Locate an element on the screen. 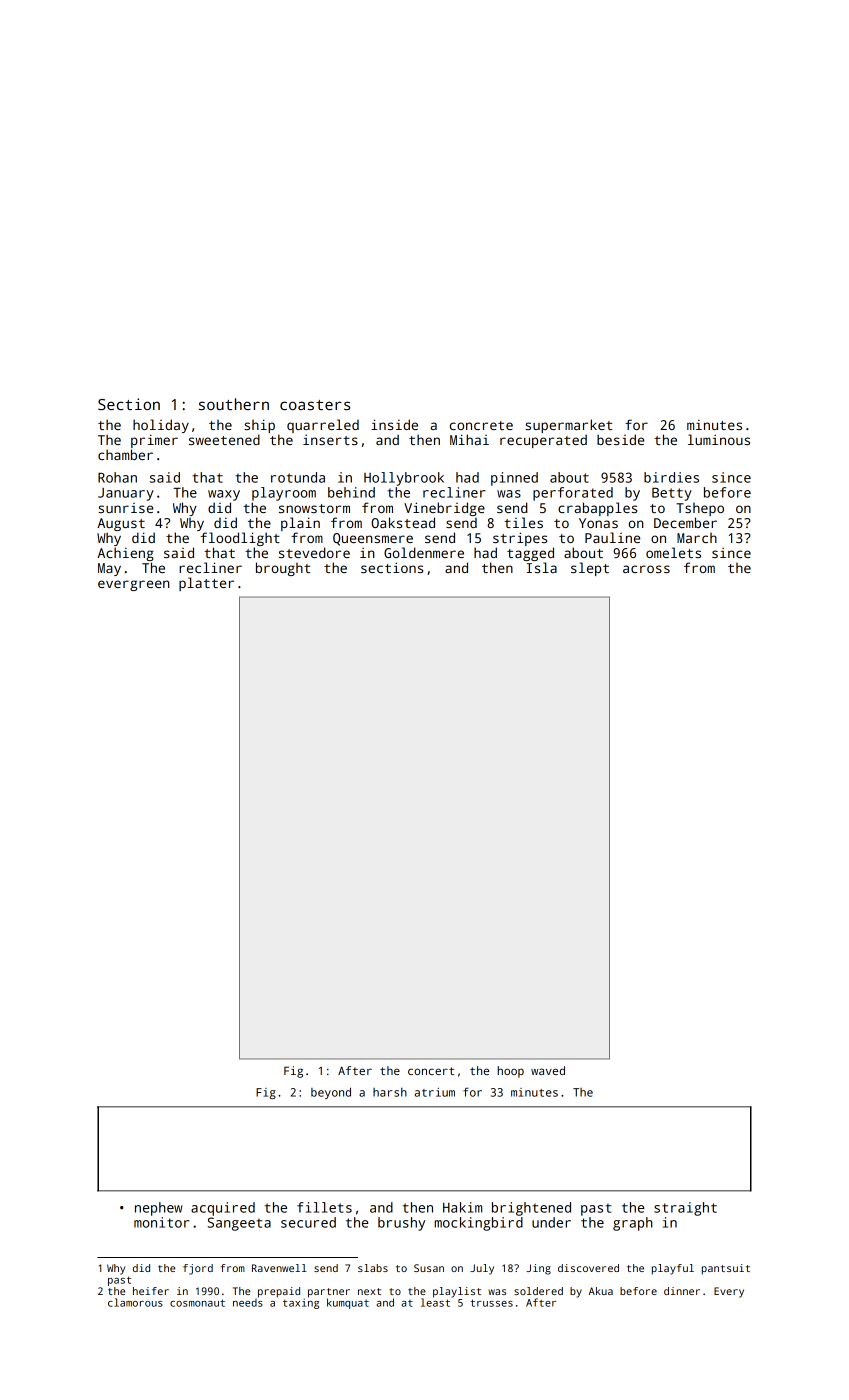  hoop is located at coordinates (510, 1072).
